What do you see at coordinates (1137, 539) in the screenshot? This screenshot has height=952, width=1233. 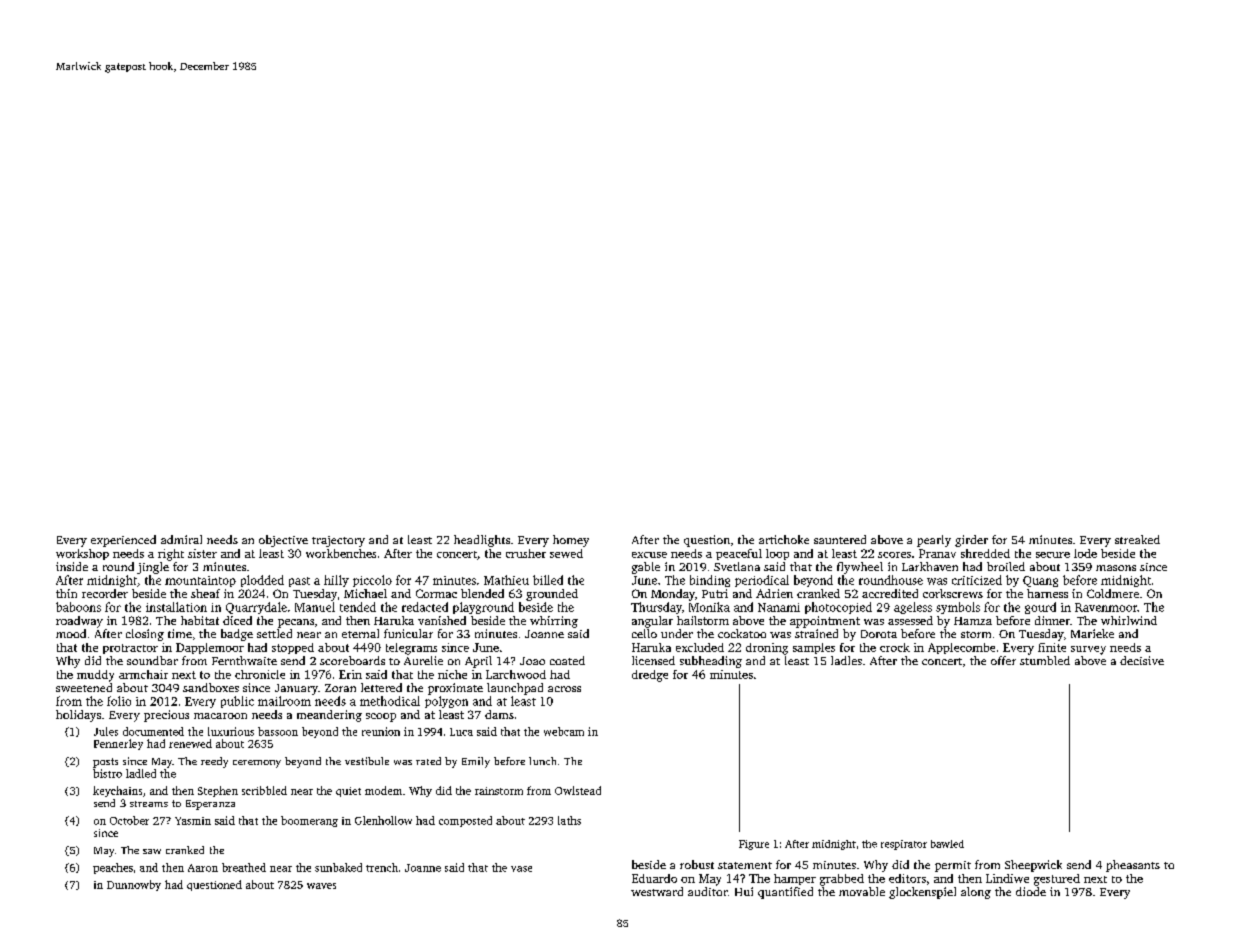 I see `streaked` at bounding box center [1137, 539].
